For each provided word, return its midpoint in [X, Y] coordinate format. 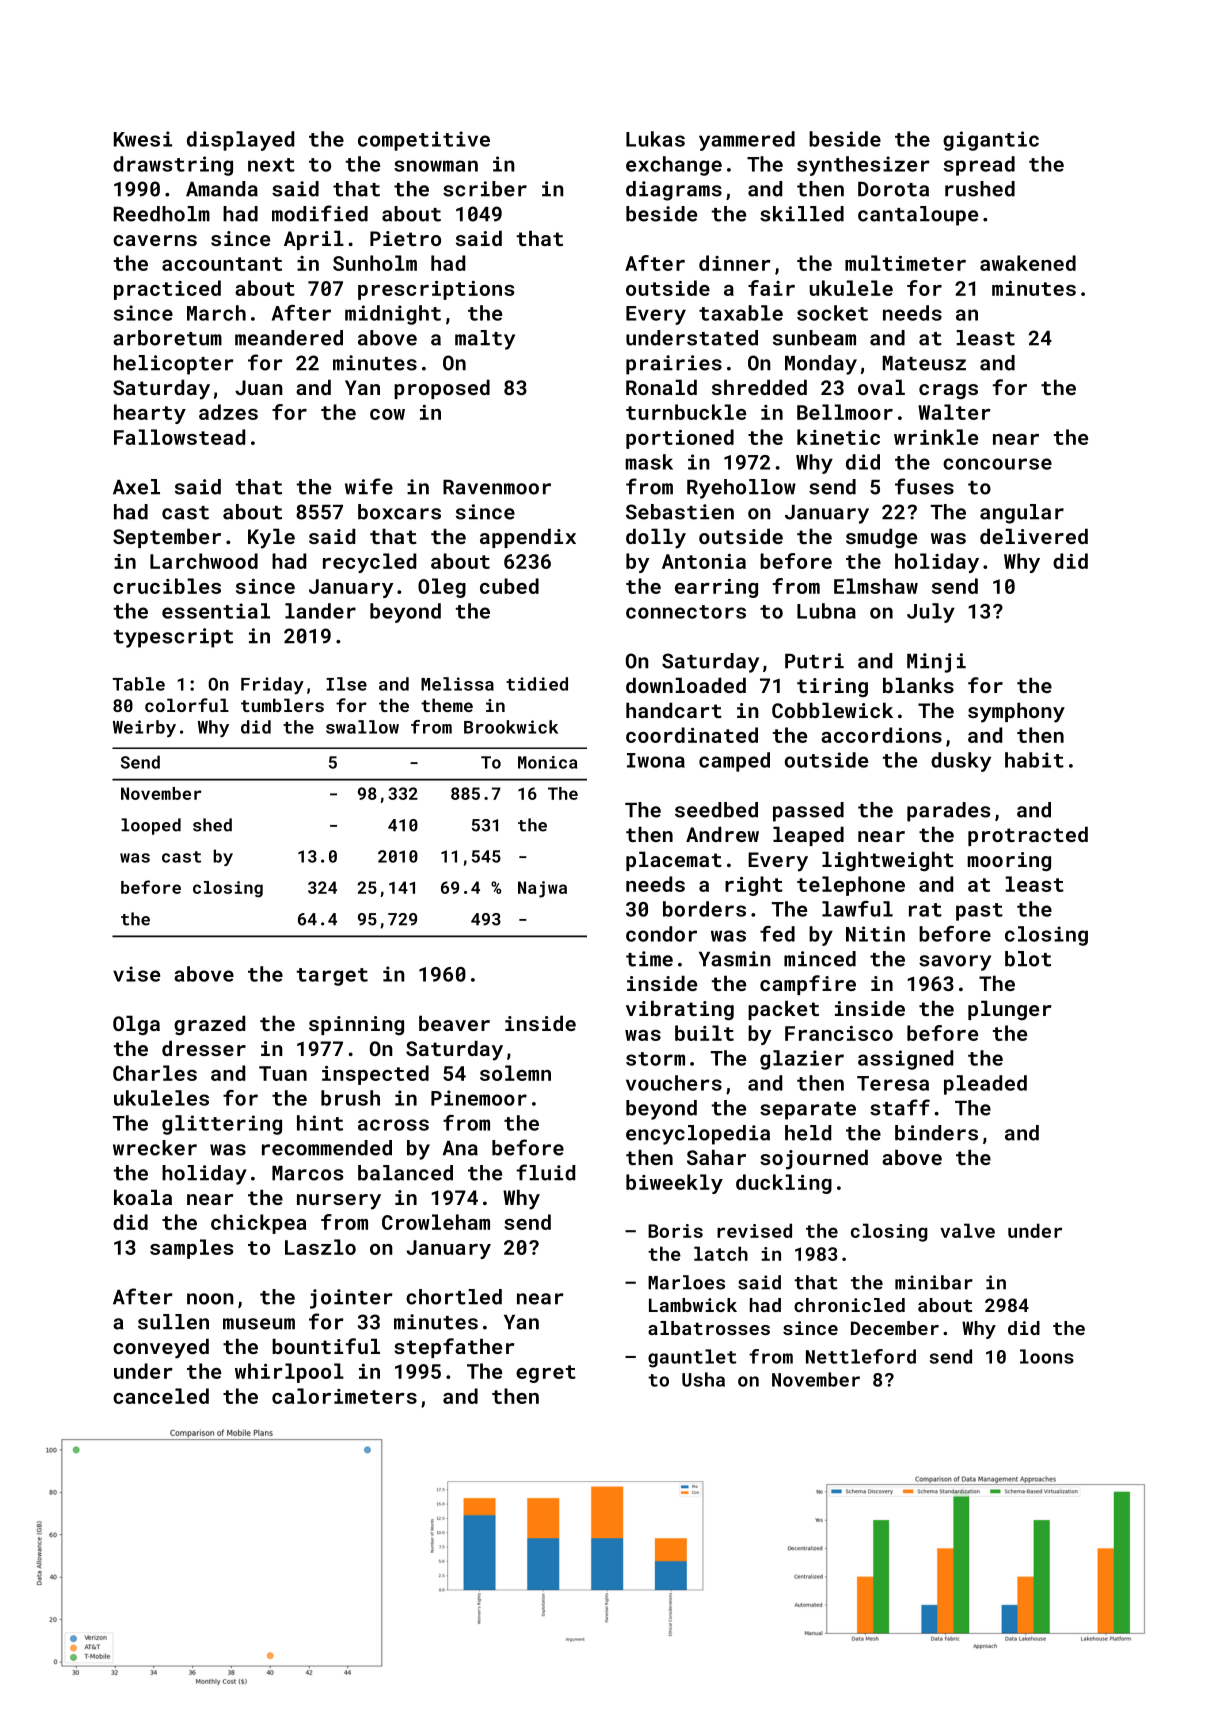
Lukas [655, 139]
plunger [1010, 1010]
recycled [369, 563]
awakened [1028, 263]
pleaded [985, 1085]
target [332, 977]
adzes [228, 412]
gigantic [991, 141]
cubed [509, 586]
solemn [515, 1073]
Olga [136, 1025]
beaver [454, 1023]
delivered [1034, 536]
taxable [741, 313]
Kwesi [143, 139]
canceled [161, 1396]
